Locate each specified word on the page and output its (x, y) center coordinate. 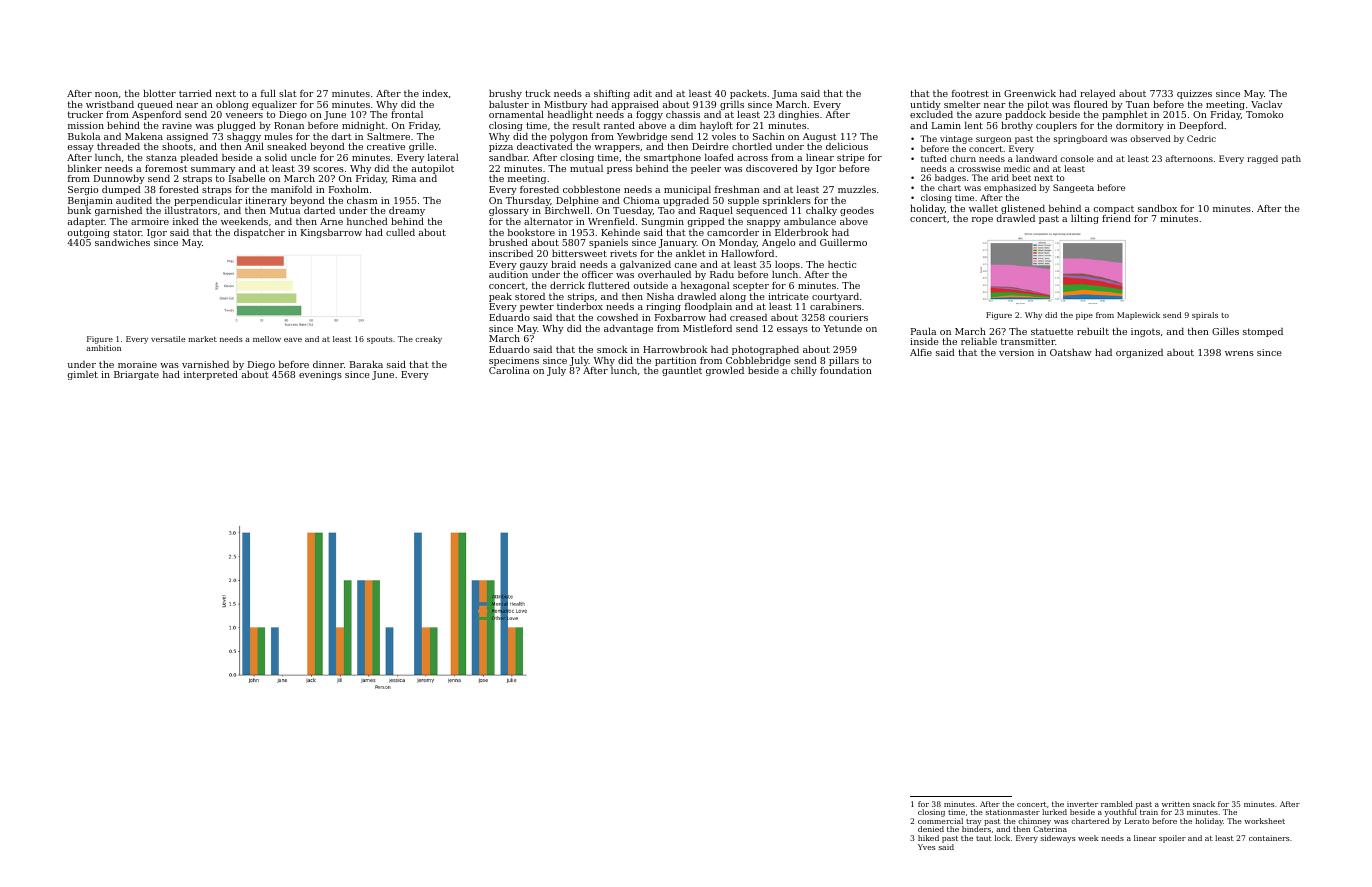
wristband (110, 104)
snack (1204, 804)
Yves (926, 847)
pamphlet (1125, 115)
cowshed (617, 317)
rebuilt (1093, 331)
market (202, 339)
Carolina (509, 370)
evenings (320, 375)
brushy (505, 94)
